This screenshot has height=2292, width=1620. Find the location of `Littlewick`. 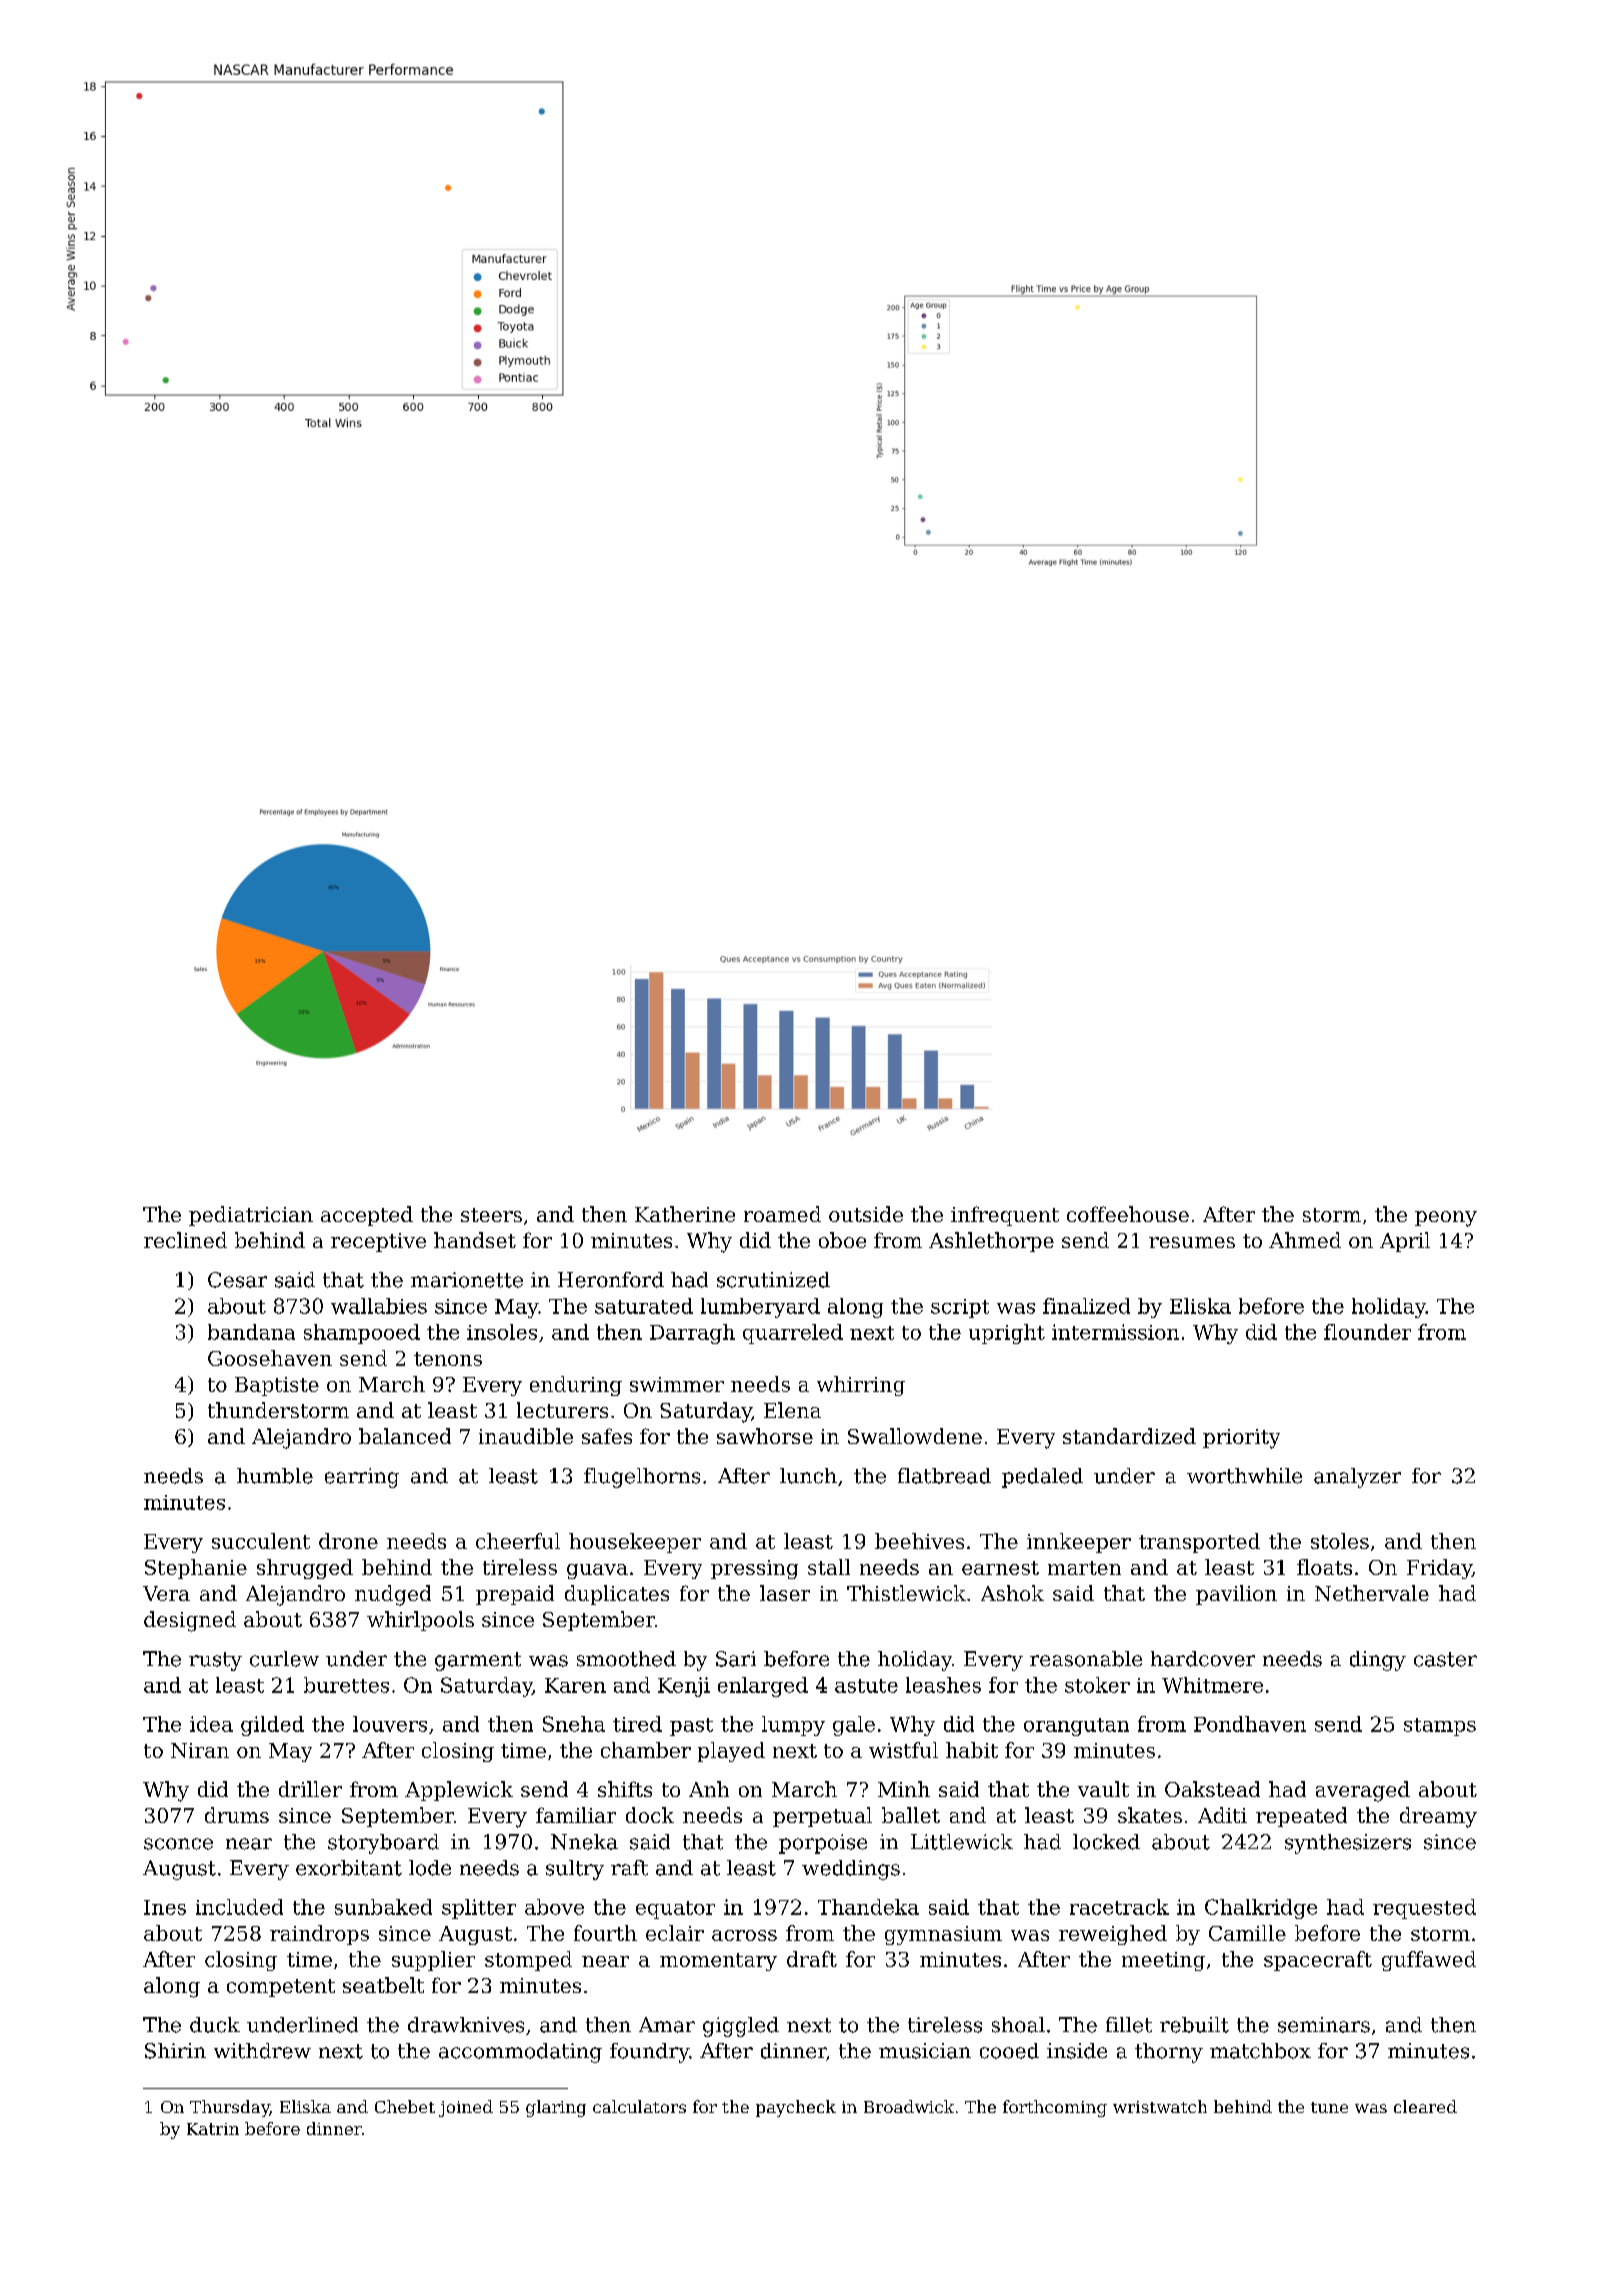

Littlewick is located at coordinates (962, 1842).
